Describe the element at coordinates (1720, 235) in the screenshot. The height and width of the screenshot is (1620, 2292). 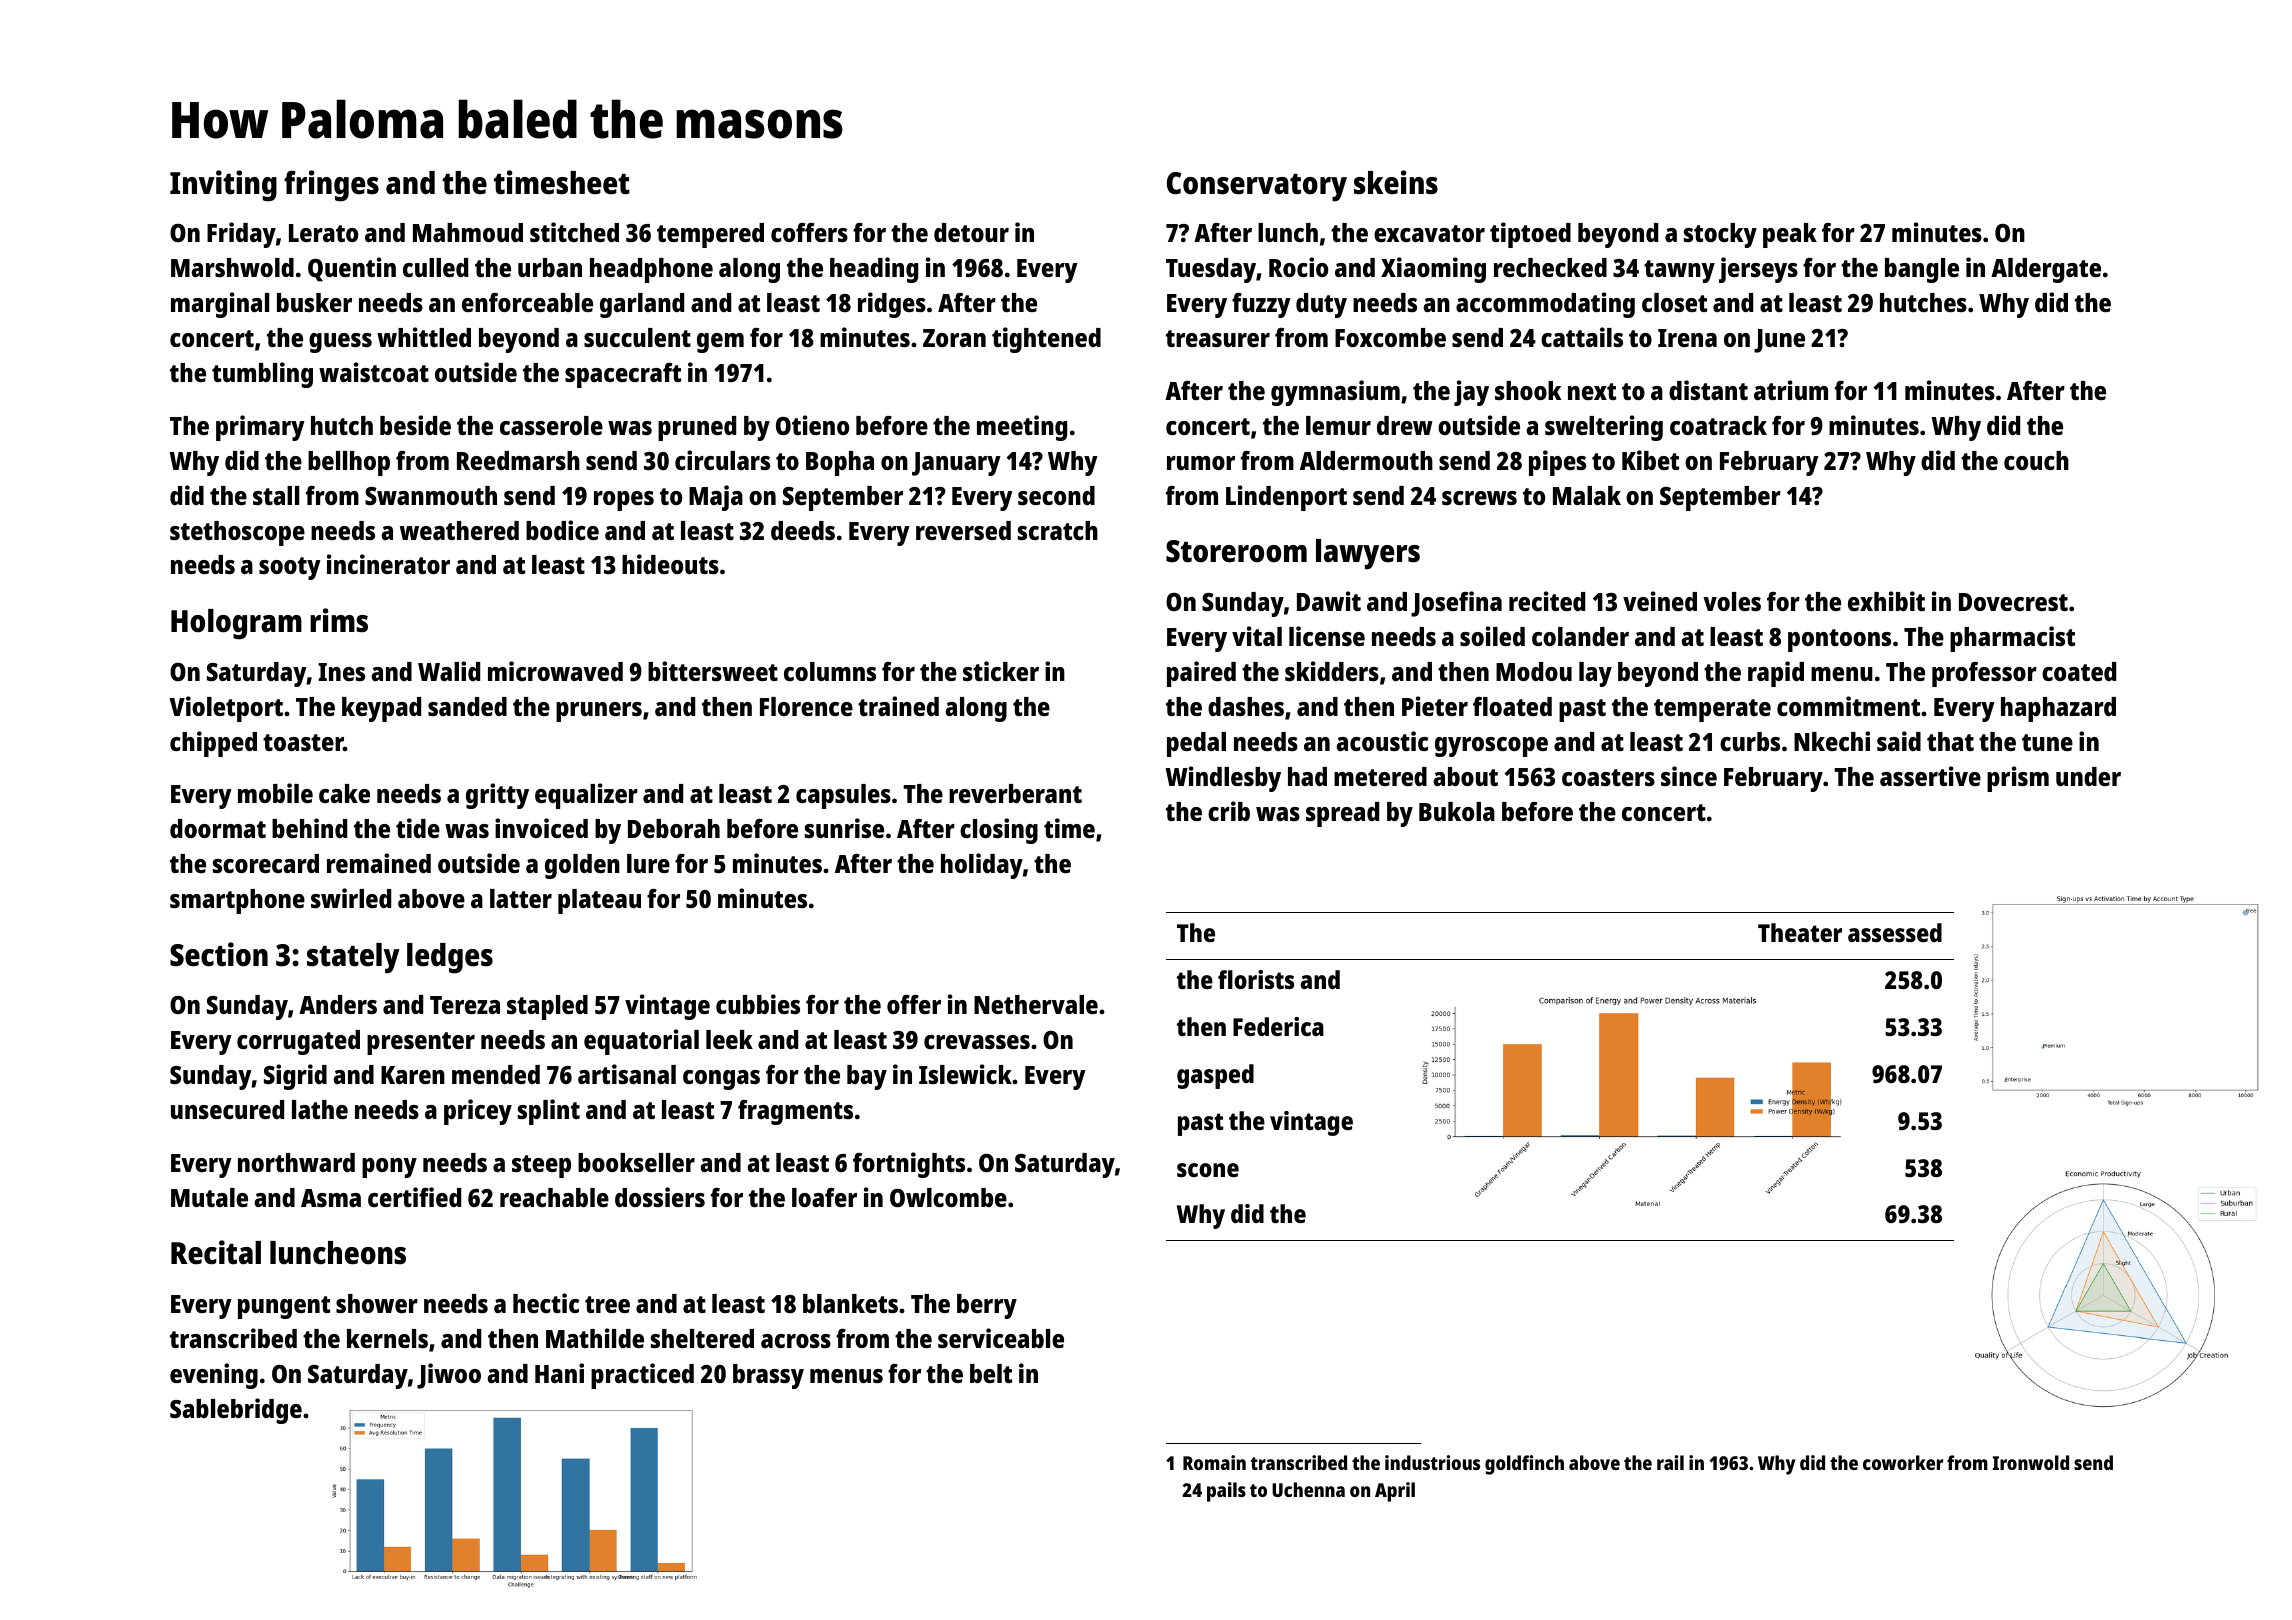
I see `stocky` at that location.
